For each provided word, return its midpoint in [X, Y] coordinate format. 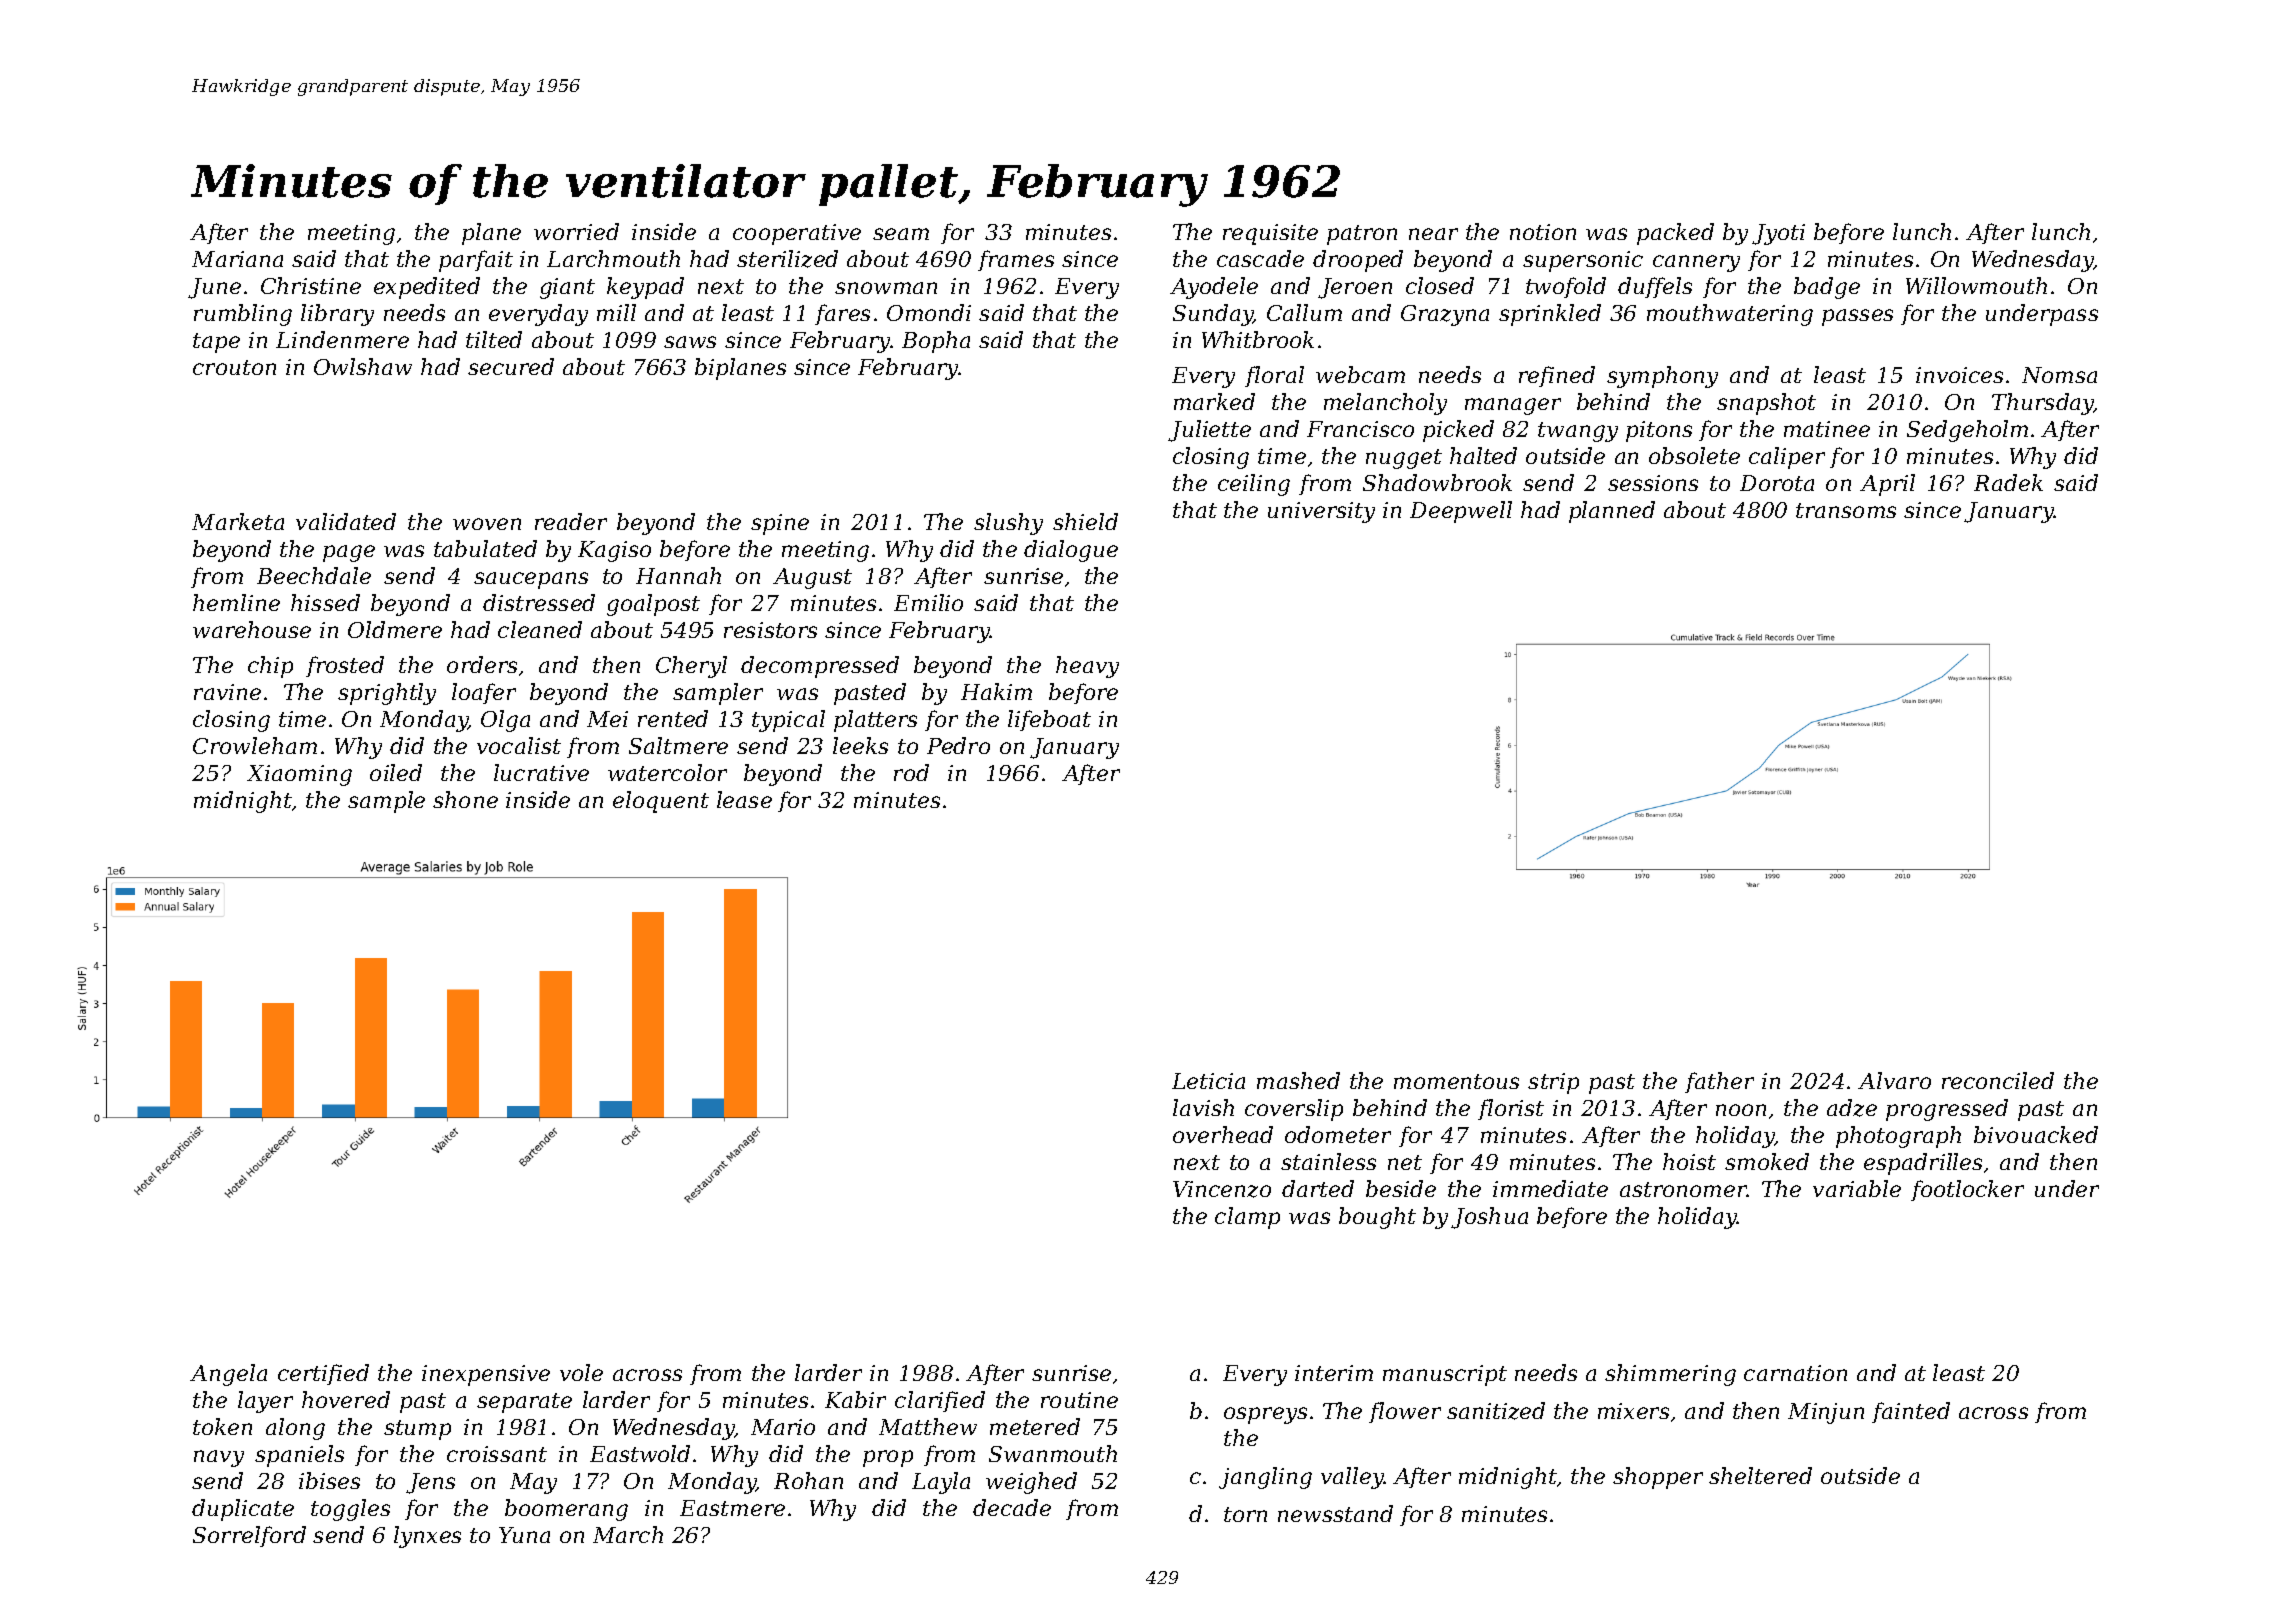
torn [1245, 1514]
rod [911, 772]
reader [571, 521]
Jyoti [1778, 234]
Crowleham [255, 745]
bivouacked [2036, 1134]
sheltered [1760, 1475]
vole [581, 1372]
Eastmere [732, 1508]
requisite [1270, 234]
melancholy [1385, 404]
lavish [1203, 1107]
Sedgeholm [1967, 431]
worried [576, 231]
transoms [1846, 510]
